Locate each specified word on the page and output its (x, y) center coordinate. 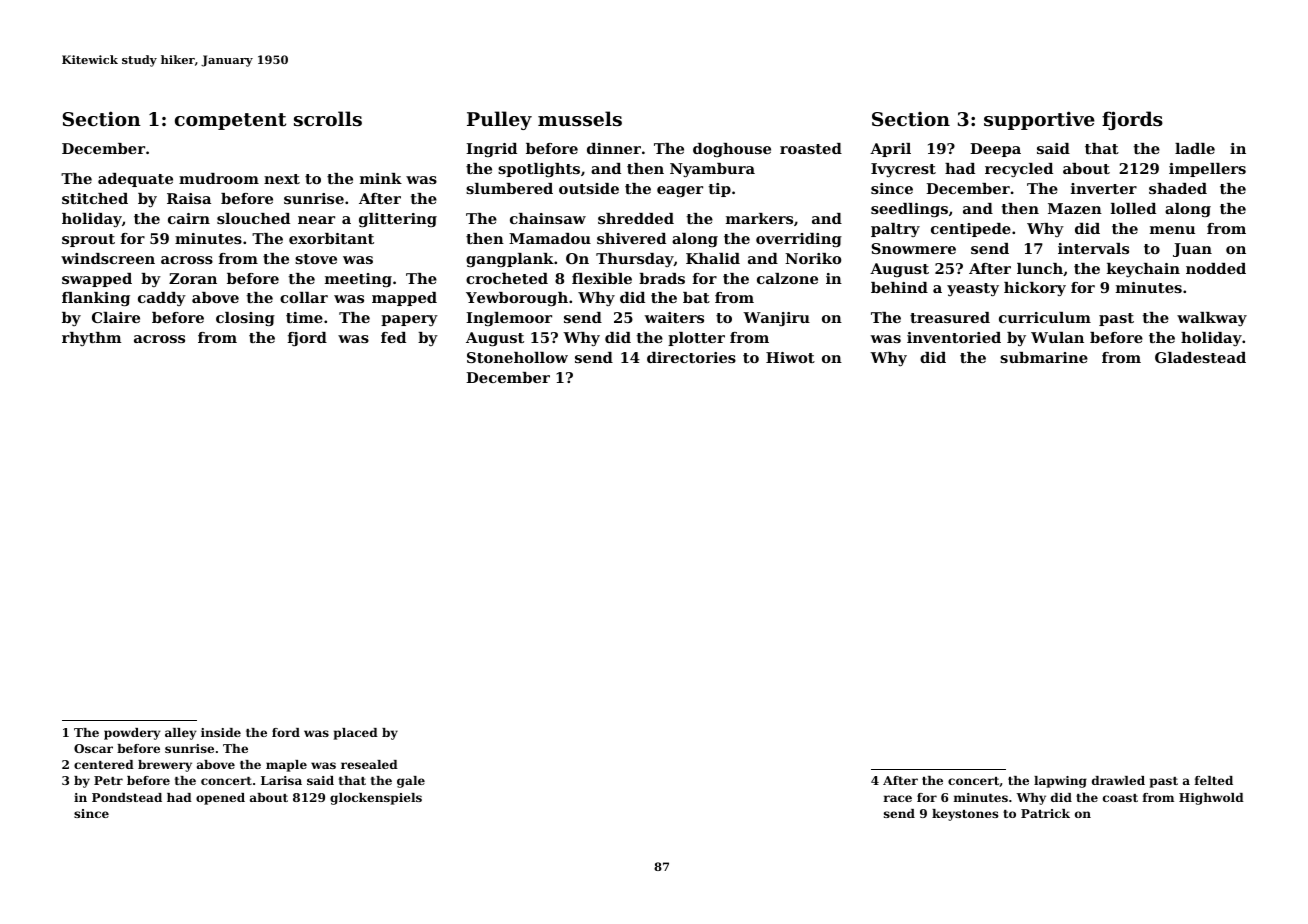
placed (356, 734)
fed (393, 337)
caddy (162, 299)
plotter (696, 339)
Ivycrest (903, 170)
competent (230, 121)
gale (411, 782)
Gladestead (1200, 357)
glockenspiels (376, 799)
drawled (1118, 780)
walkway (1212, 319)
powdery (132, 734)
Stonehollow (517, 357)
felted (1214, 780)
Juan (1192, 250)
